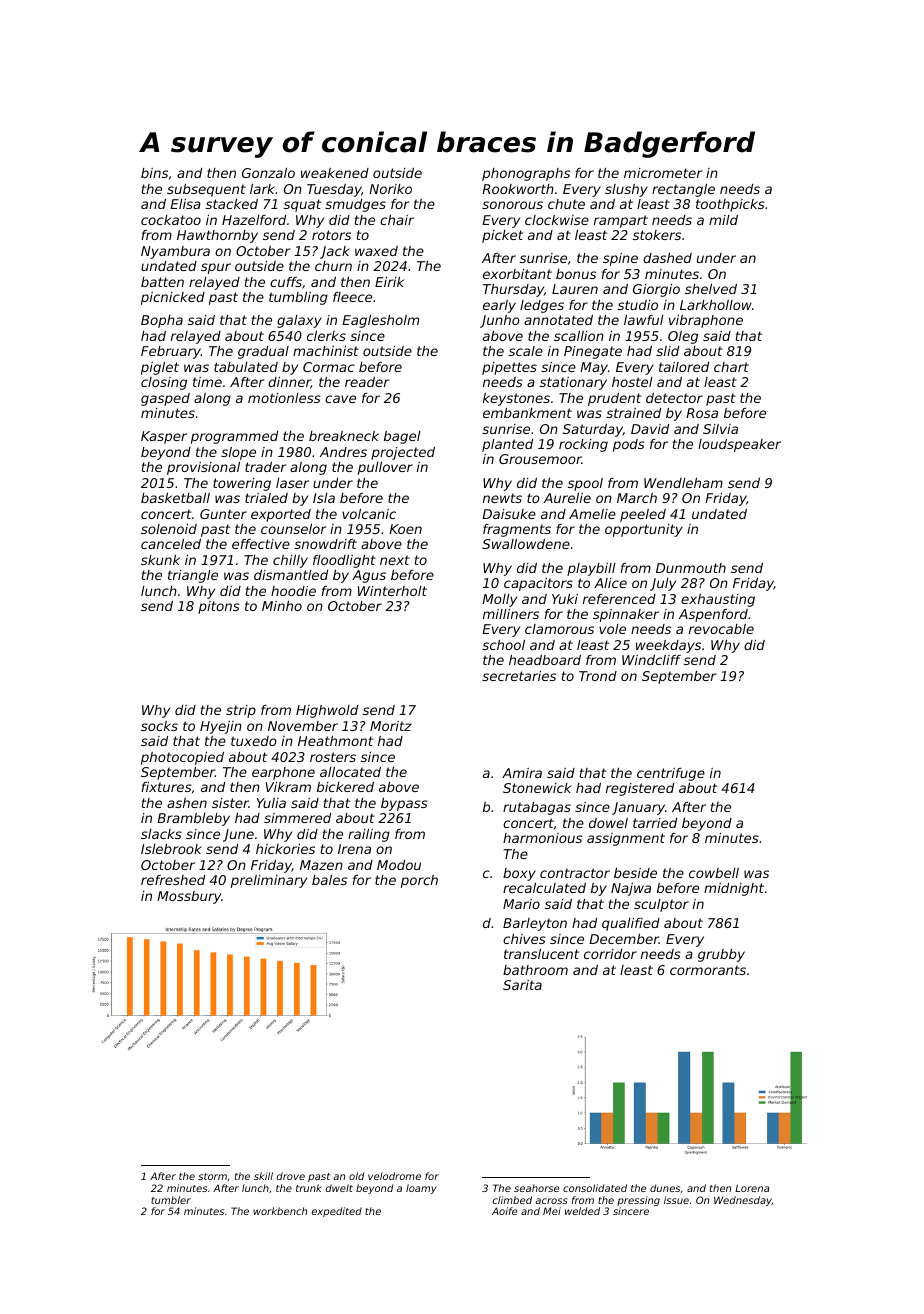 The image size is (924, 1314). Describe the element at coordinates (718, 600) in the screenshot. I see `exhausting` at that location.
